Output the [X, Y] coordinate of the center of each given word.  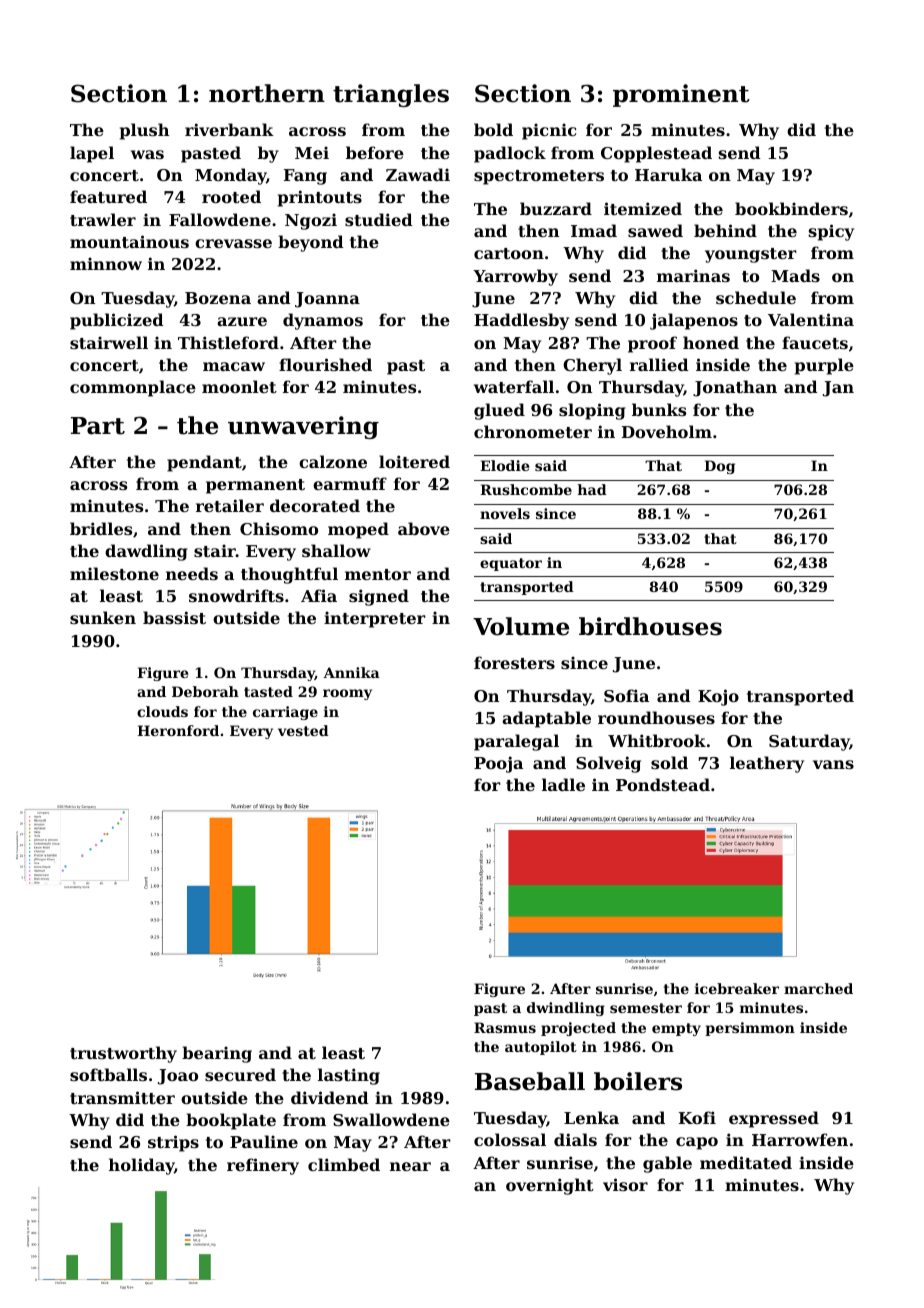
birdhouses [650, 626]
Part [98, 426]
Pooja [498, 764]
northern [267, 93]
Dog [719, 467]
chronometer [533, 431]
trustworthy [123, 1054]
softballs [108, 1074]
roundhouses [656, 717]
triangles [391, 95]
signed [379, 597]
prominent [681, 95]
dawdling [146, 552]
